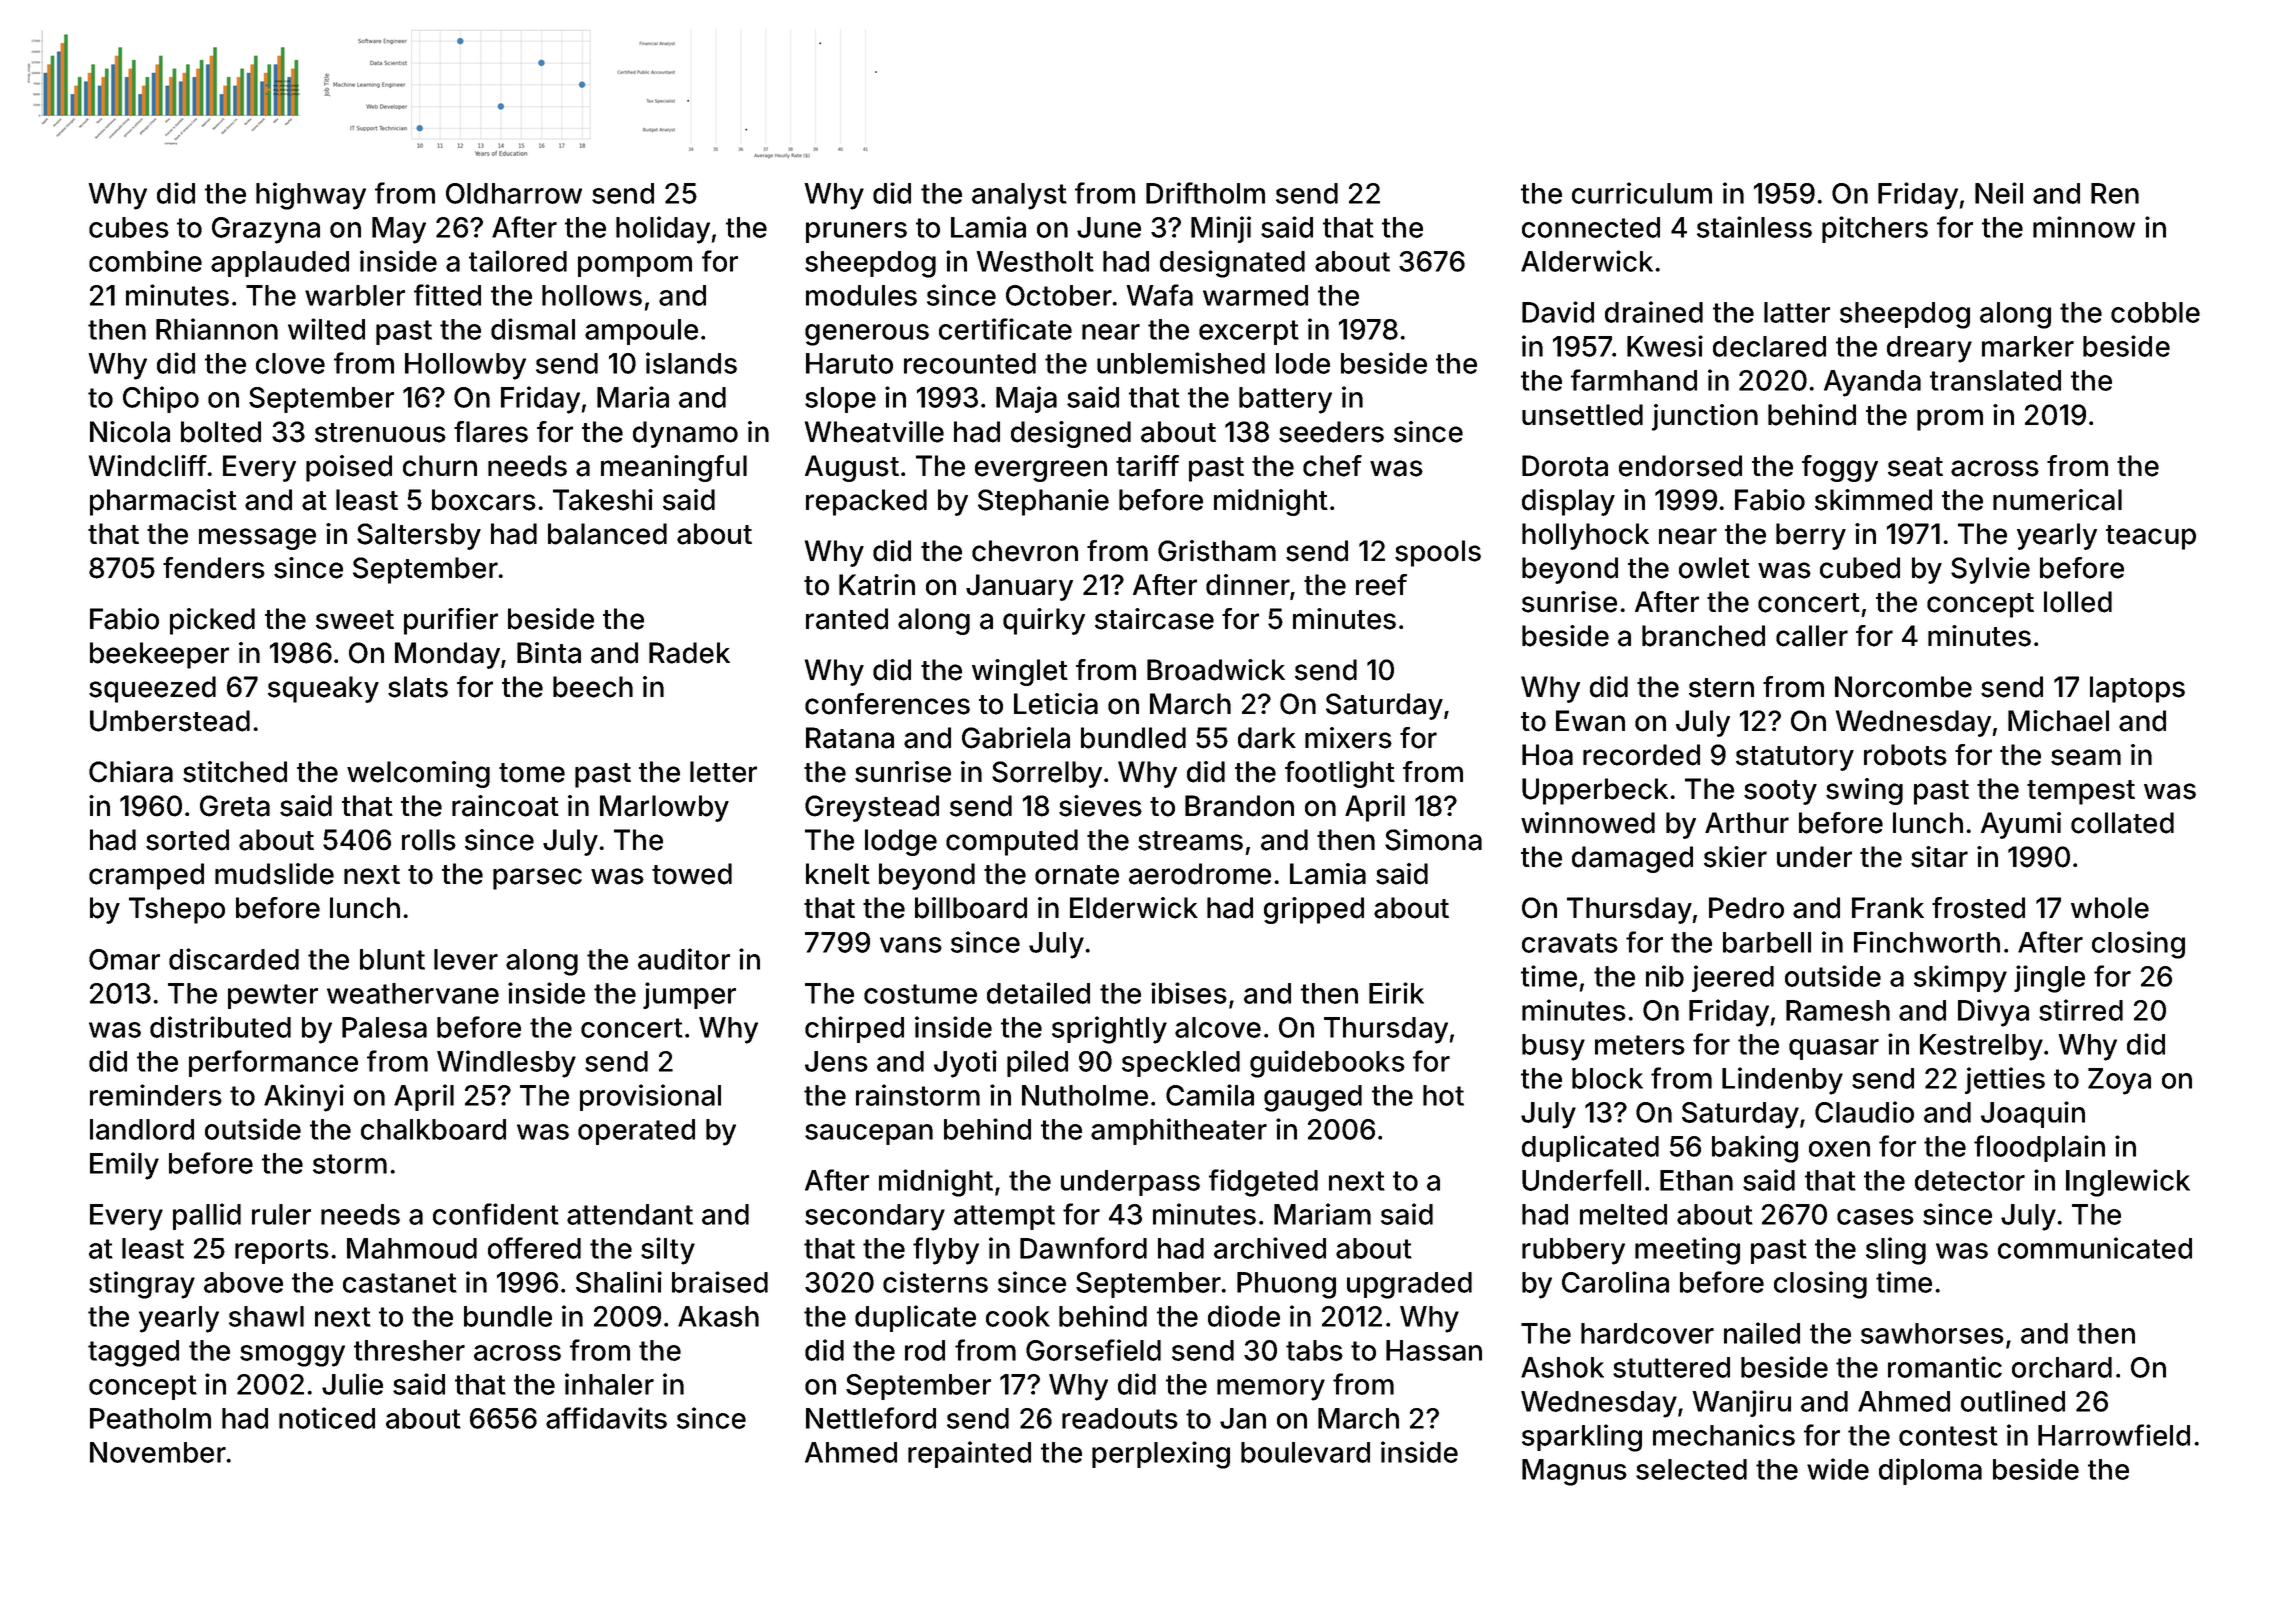 Image resolution: width=2292 pixels, height=1620 pixels. Describe the element at coordinates (131, 772) in the document. I see `Chiara` at that location.
